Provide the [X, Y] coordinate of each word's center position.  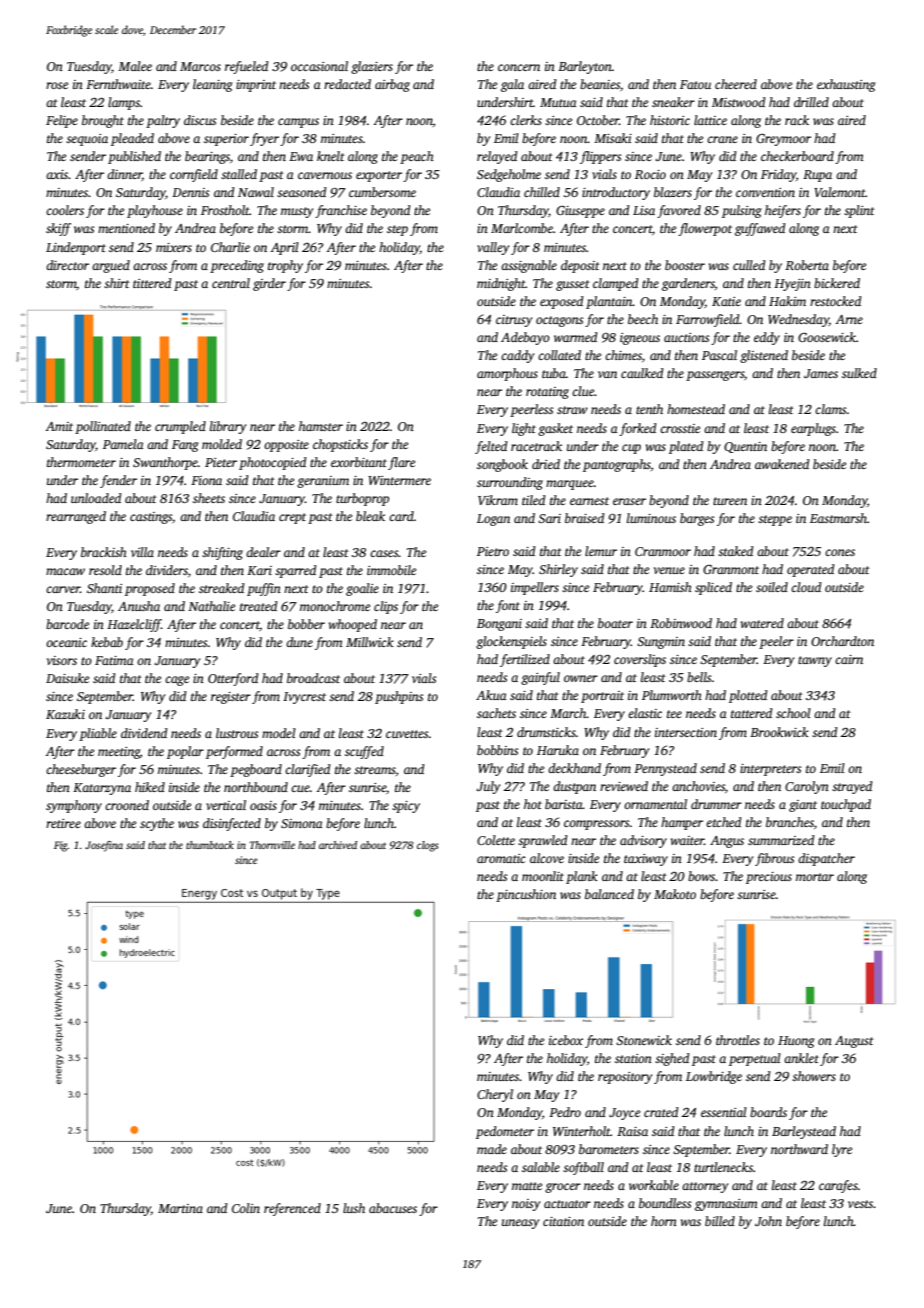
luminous [651, 518]
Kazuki [65, 714]
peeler [776, 642]
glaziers [372, 67]
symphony [74, 806]
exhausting [846, 85]
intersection [686, 732]
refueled [247, 67]
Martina [180, 1208]
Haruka [558, 750]
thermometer [81, 462]
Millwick [370, 642]
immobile [391, 570]
